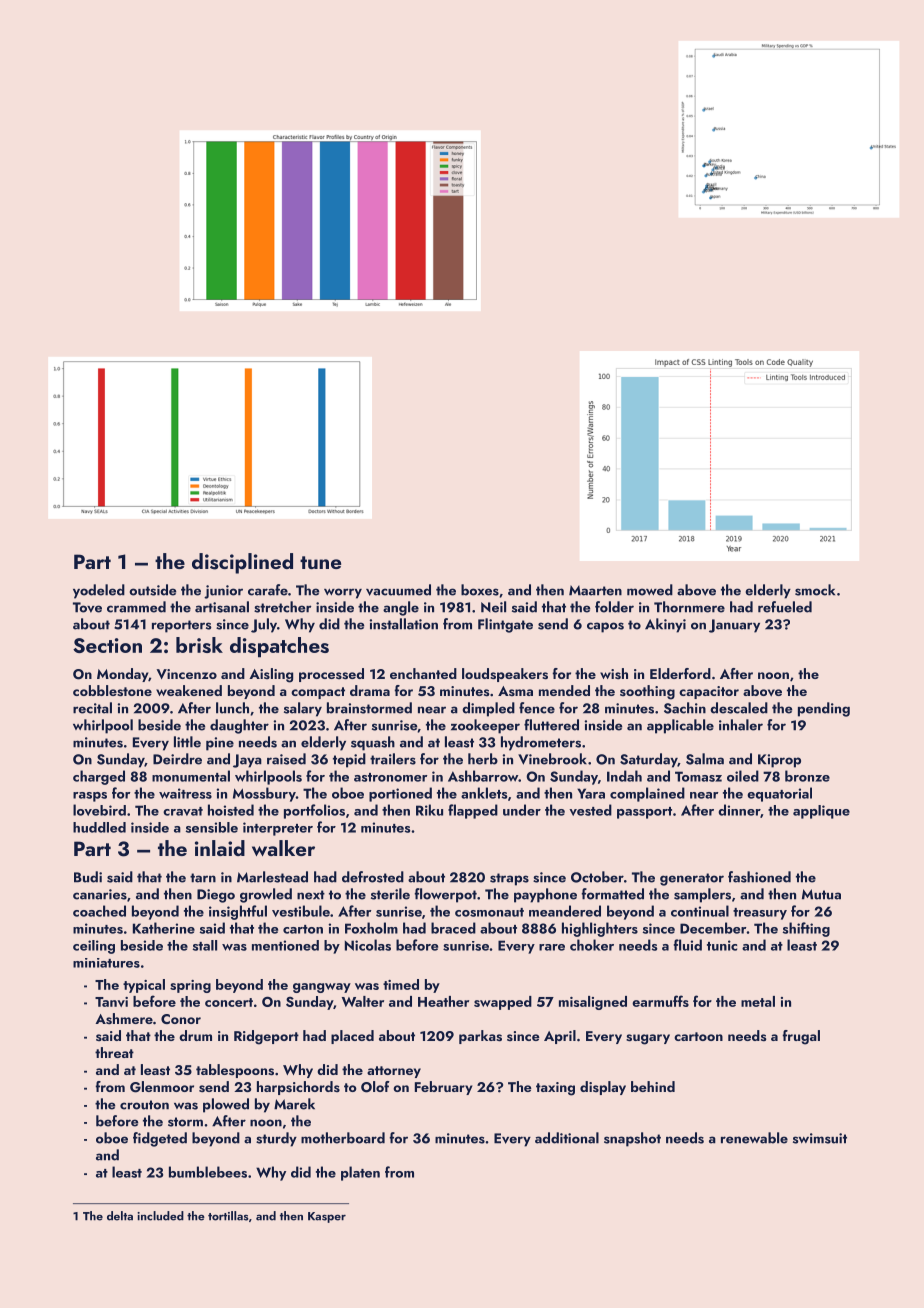 Image resolution: width=924 pixels, height=1308 pixels. I want to click on platen, so click(360, 1173).
